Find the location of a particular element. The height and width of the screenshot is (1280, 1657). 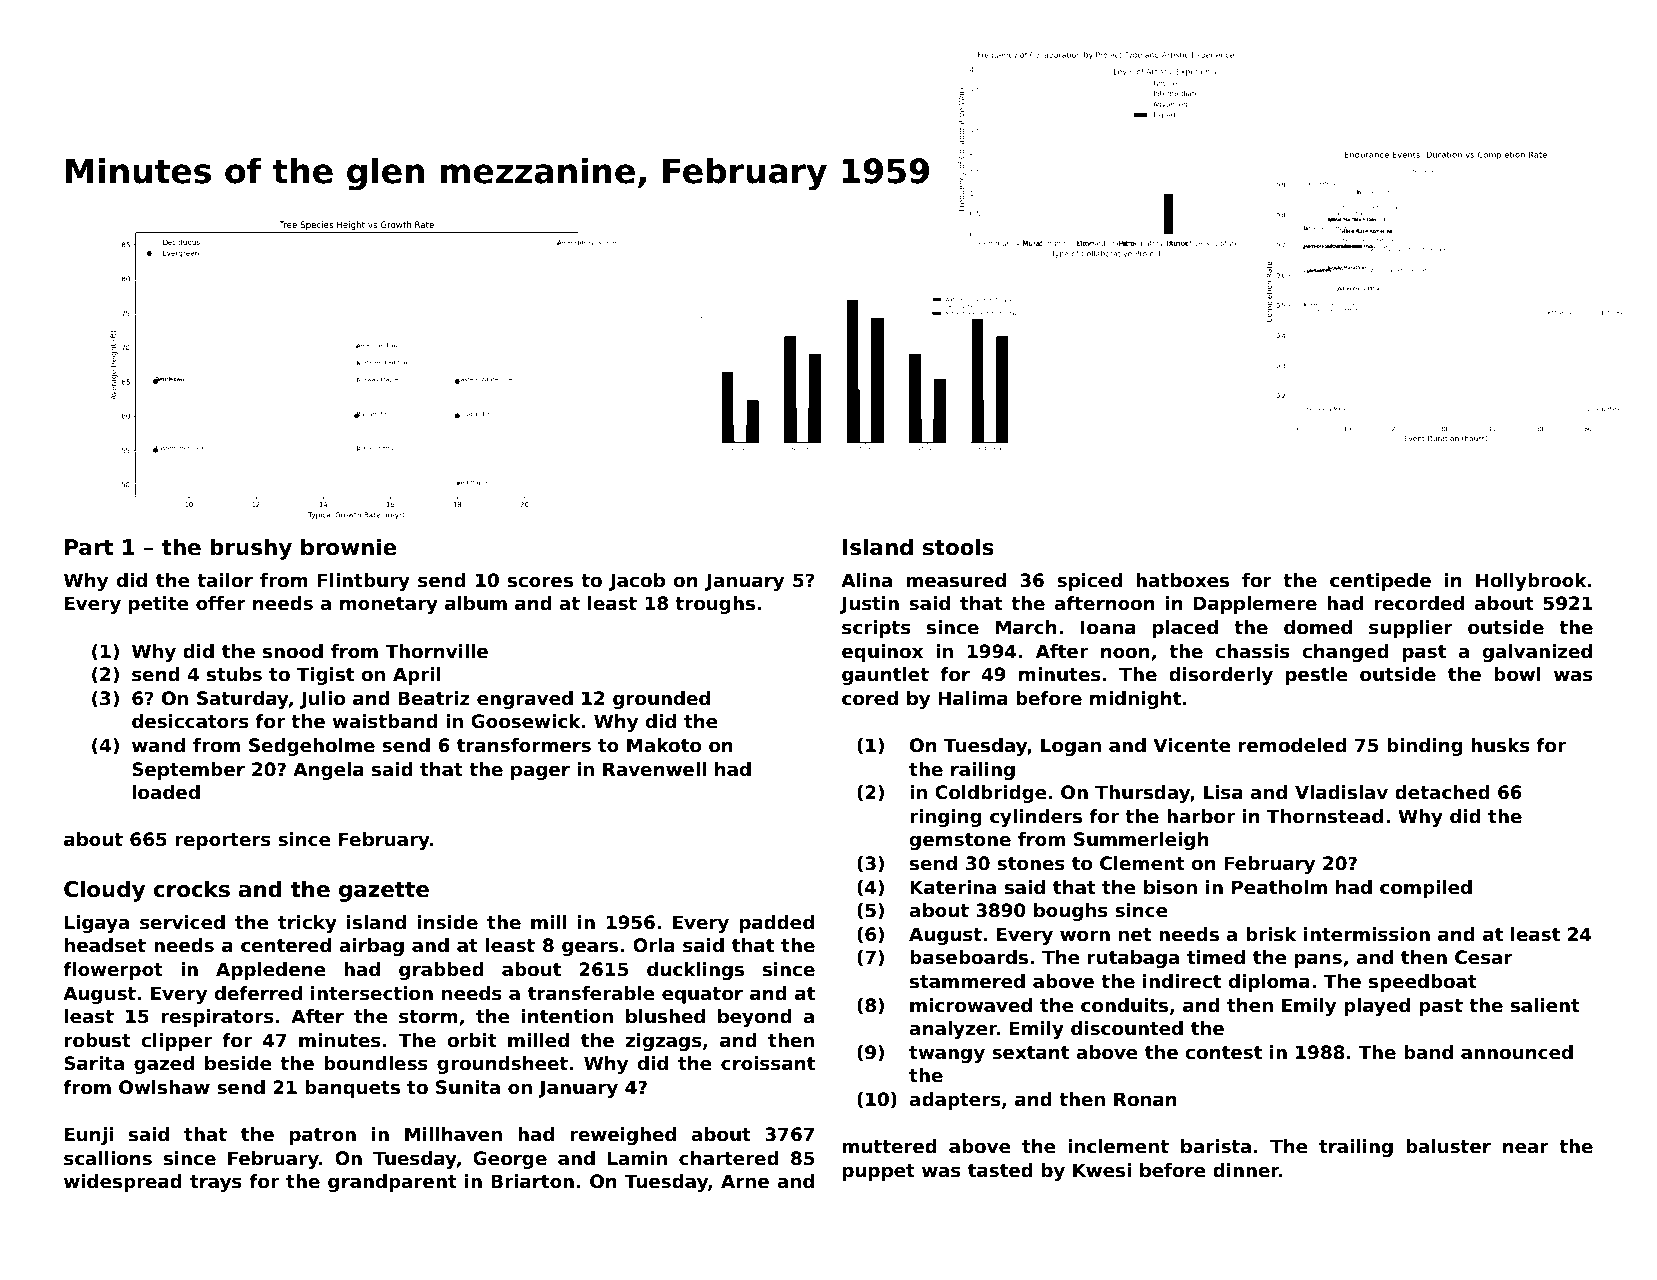

Ronan is located at coordinates (1145, 1099).
